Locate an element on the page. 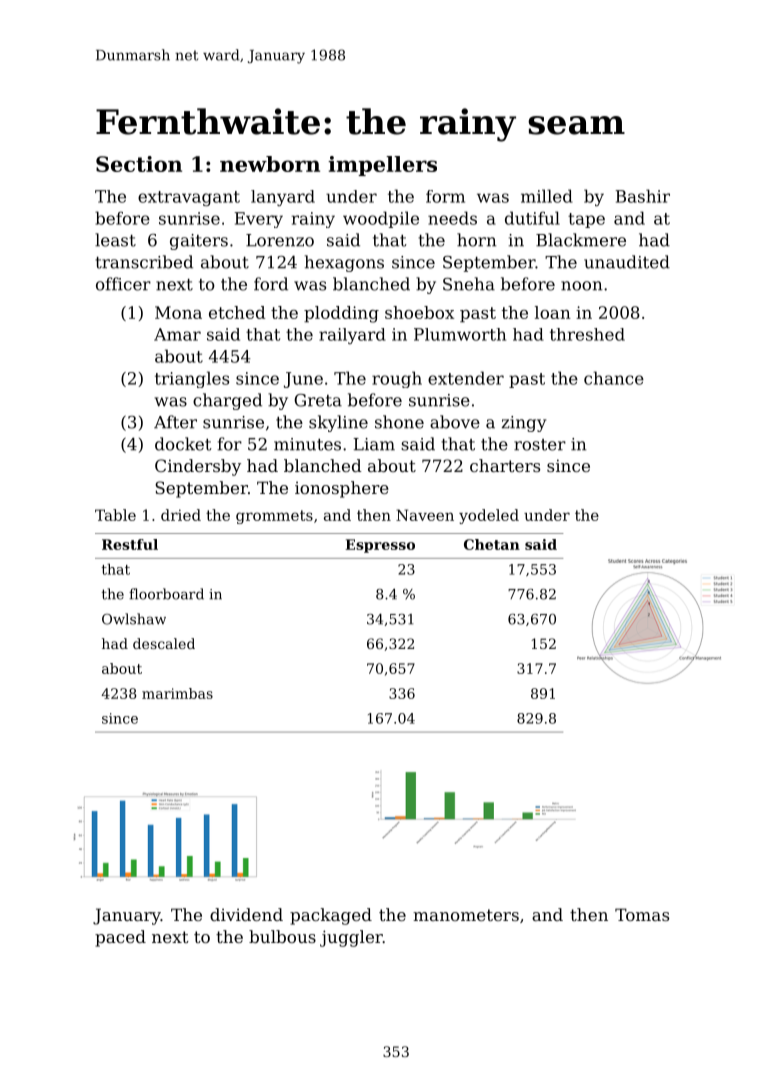 The width and height of the image is (765, 1085). Chetan is located at coordinates (492, 544).
